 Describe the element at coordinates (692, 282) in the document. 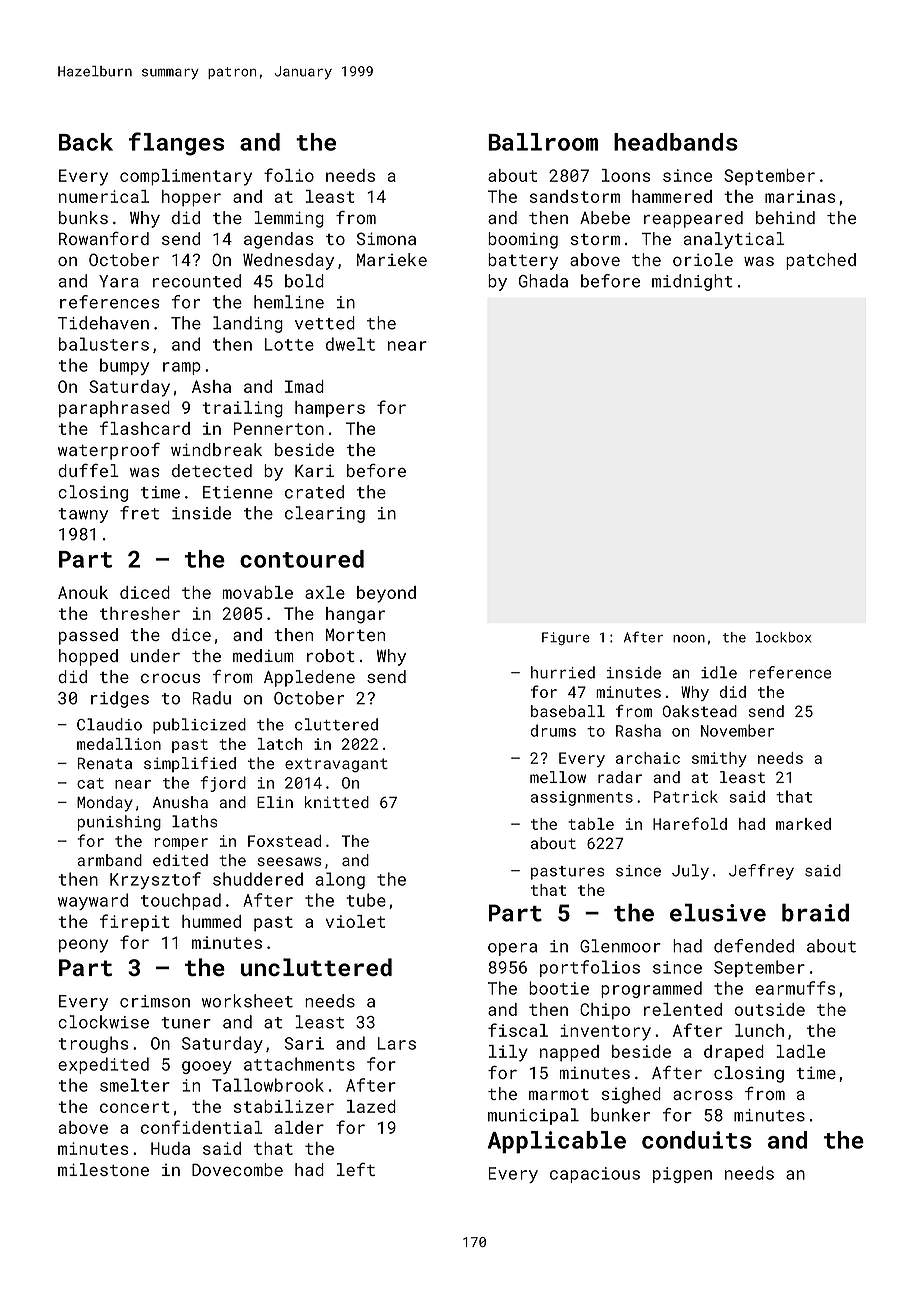

I see `midnight` at that location.
